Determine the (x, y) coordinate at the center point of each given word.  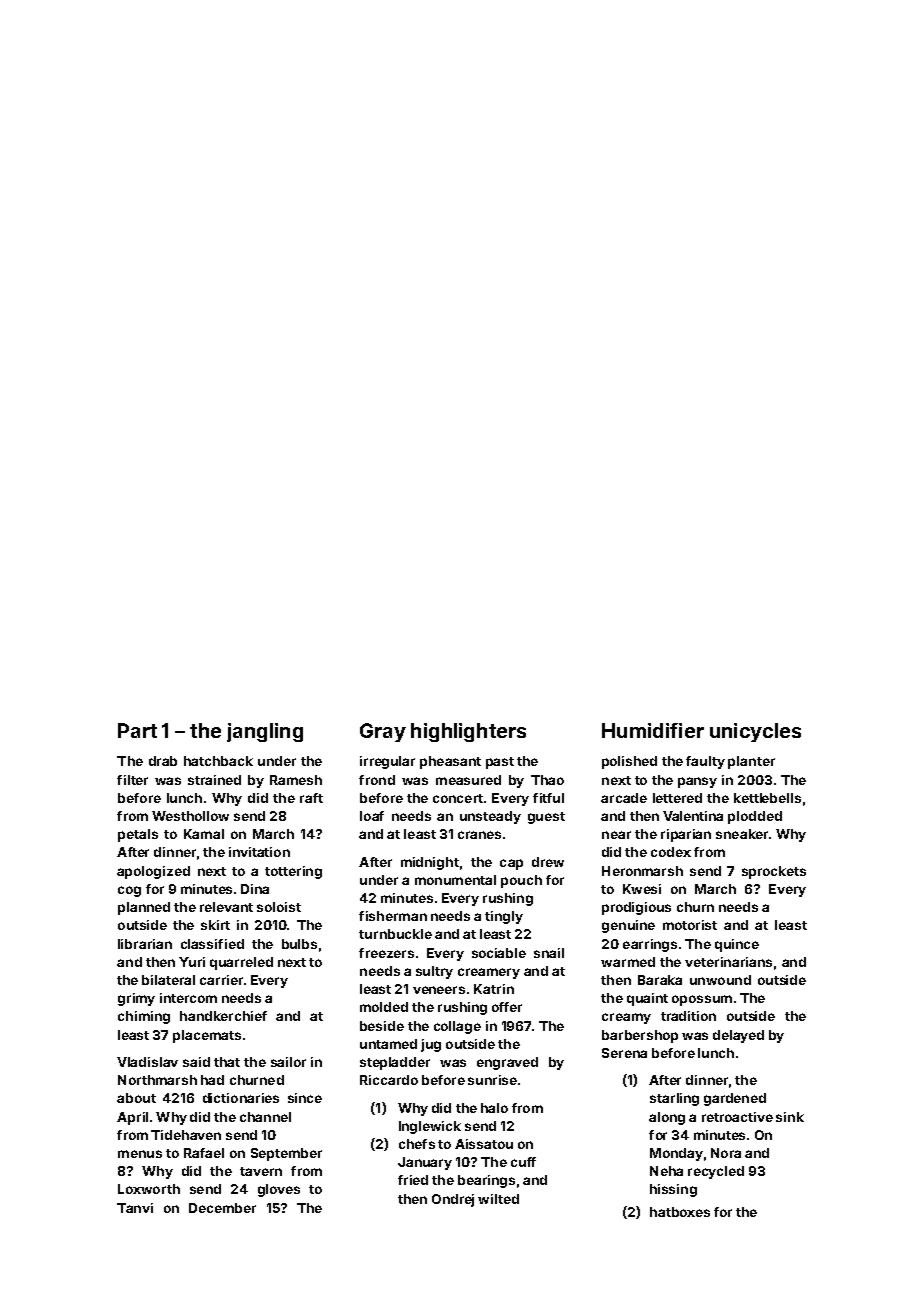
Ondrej (453, 1200)
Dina (255, 889)
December (222, 1208)
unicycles (755, 732)
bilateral (168, 980)
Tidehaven (186, 1135)
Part (137, 730)
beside (382, 1026)
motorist (690, 925)
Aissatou (484, 1144)
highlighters (468, 732)
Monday (676, 1154)
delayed (738, 1036)
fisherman (393, 916)
